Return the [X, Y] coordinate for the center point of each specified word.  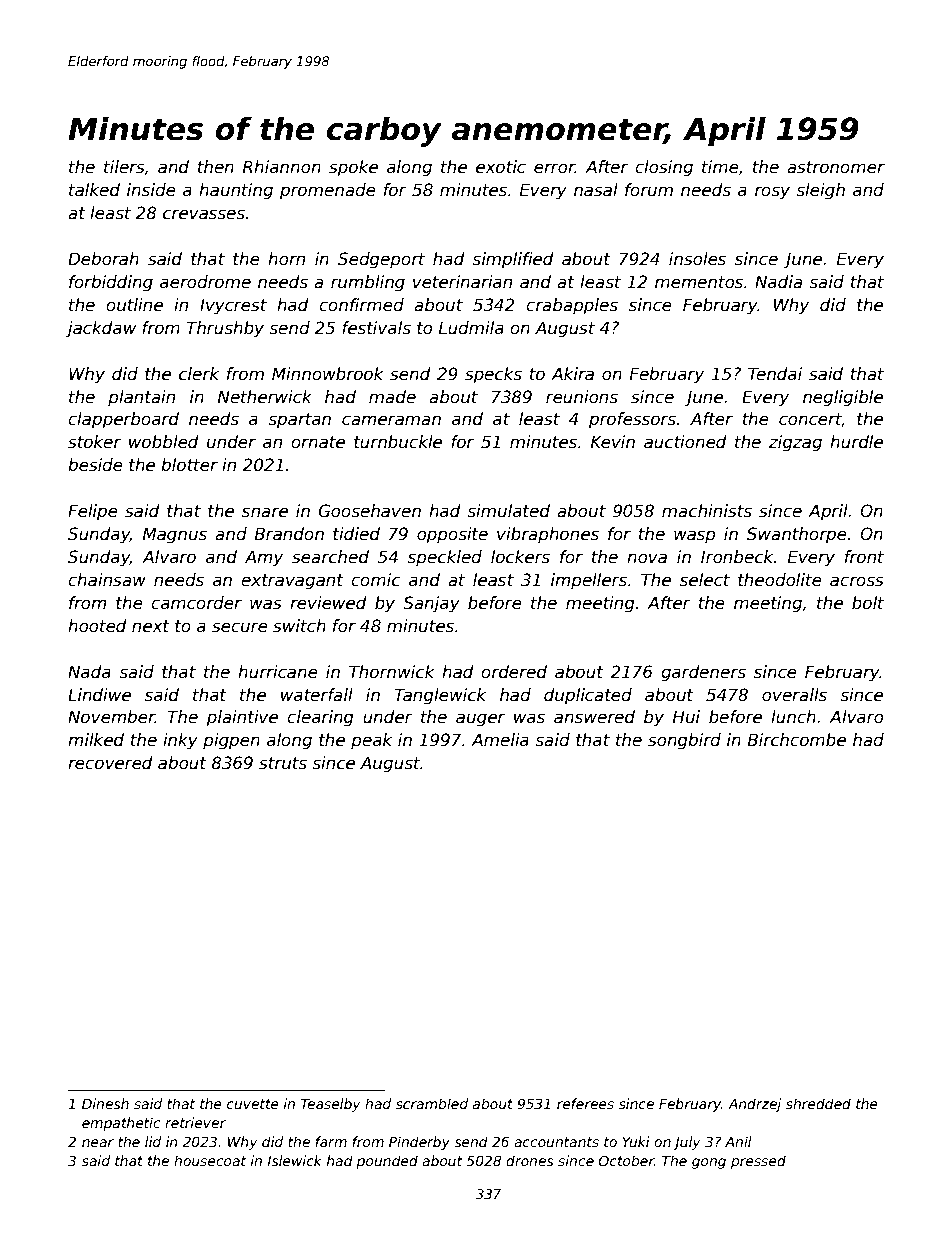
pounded [387, 1162]
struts [283, 763]
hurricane [278, 672]
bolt [868, 603]
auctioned [685, 442]
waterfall [317, 695]
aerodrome [205, 282]
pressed [758, 1162]
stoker [94, 442]
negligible [843, 398]
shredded [818, 1103]
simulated [508, 511]
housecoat [210, 1160]
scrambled [432, 1103]
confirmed [361, 305]
